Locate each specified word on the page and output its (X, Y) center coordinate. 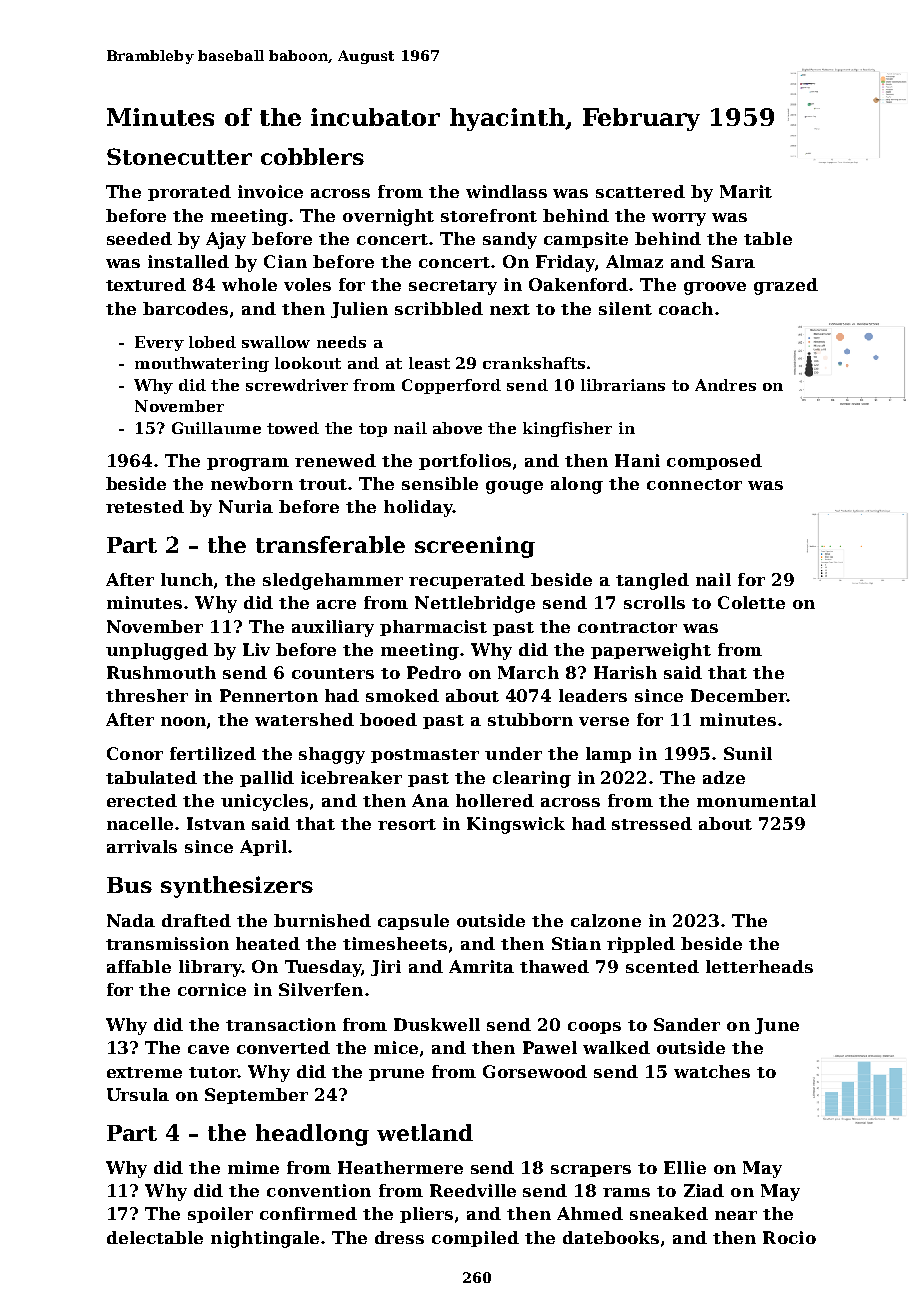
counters (333, 673)
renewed (335, 460)
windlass (506, 191)
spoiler (220, 1215)
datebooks (611, 1237)
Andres (725, 385)
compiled (475, 1239)
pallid (267, 779)
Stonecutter (179, 156)
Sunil (748, 753)
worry (679, 219)
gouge (514, 487)
